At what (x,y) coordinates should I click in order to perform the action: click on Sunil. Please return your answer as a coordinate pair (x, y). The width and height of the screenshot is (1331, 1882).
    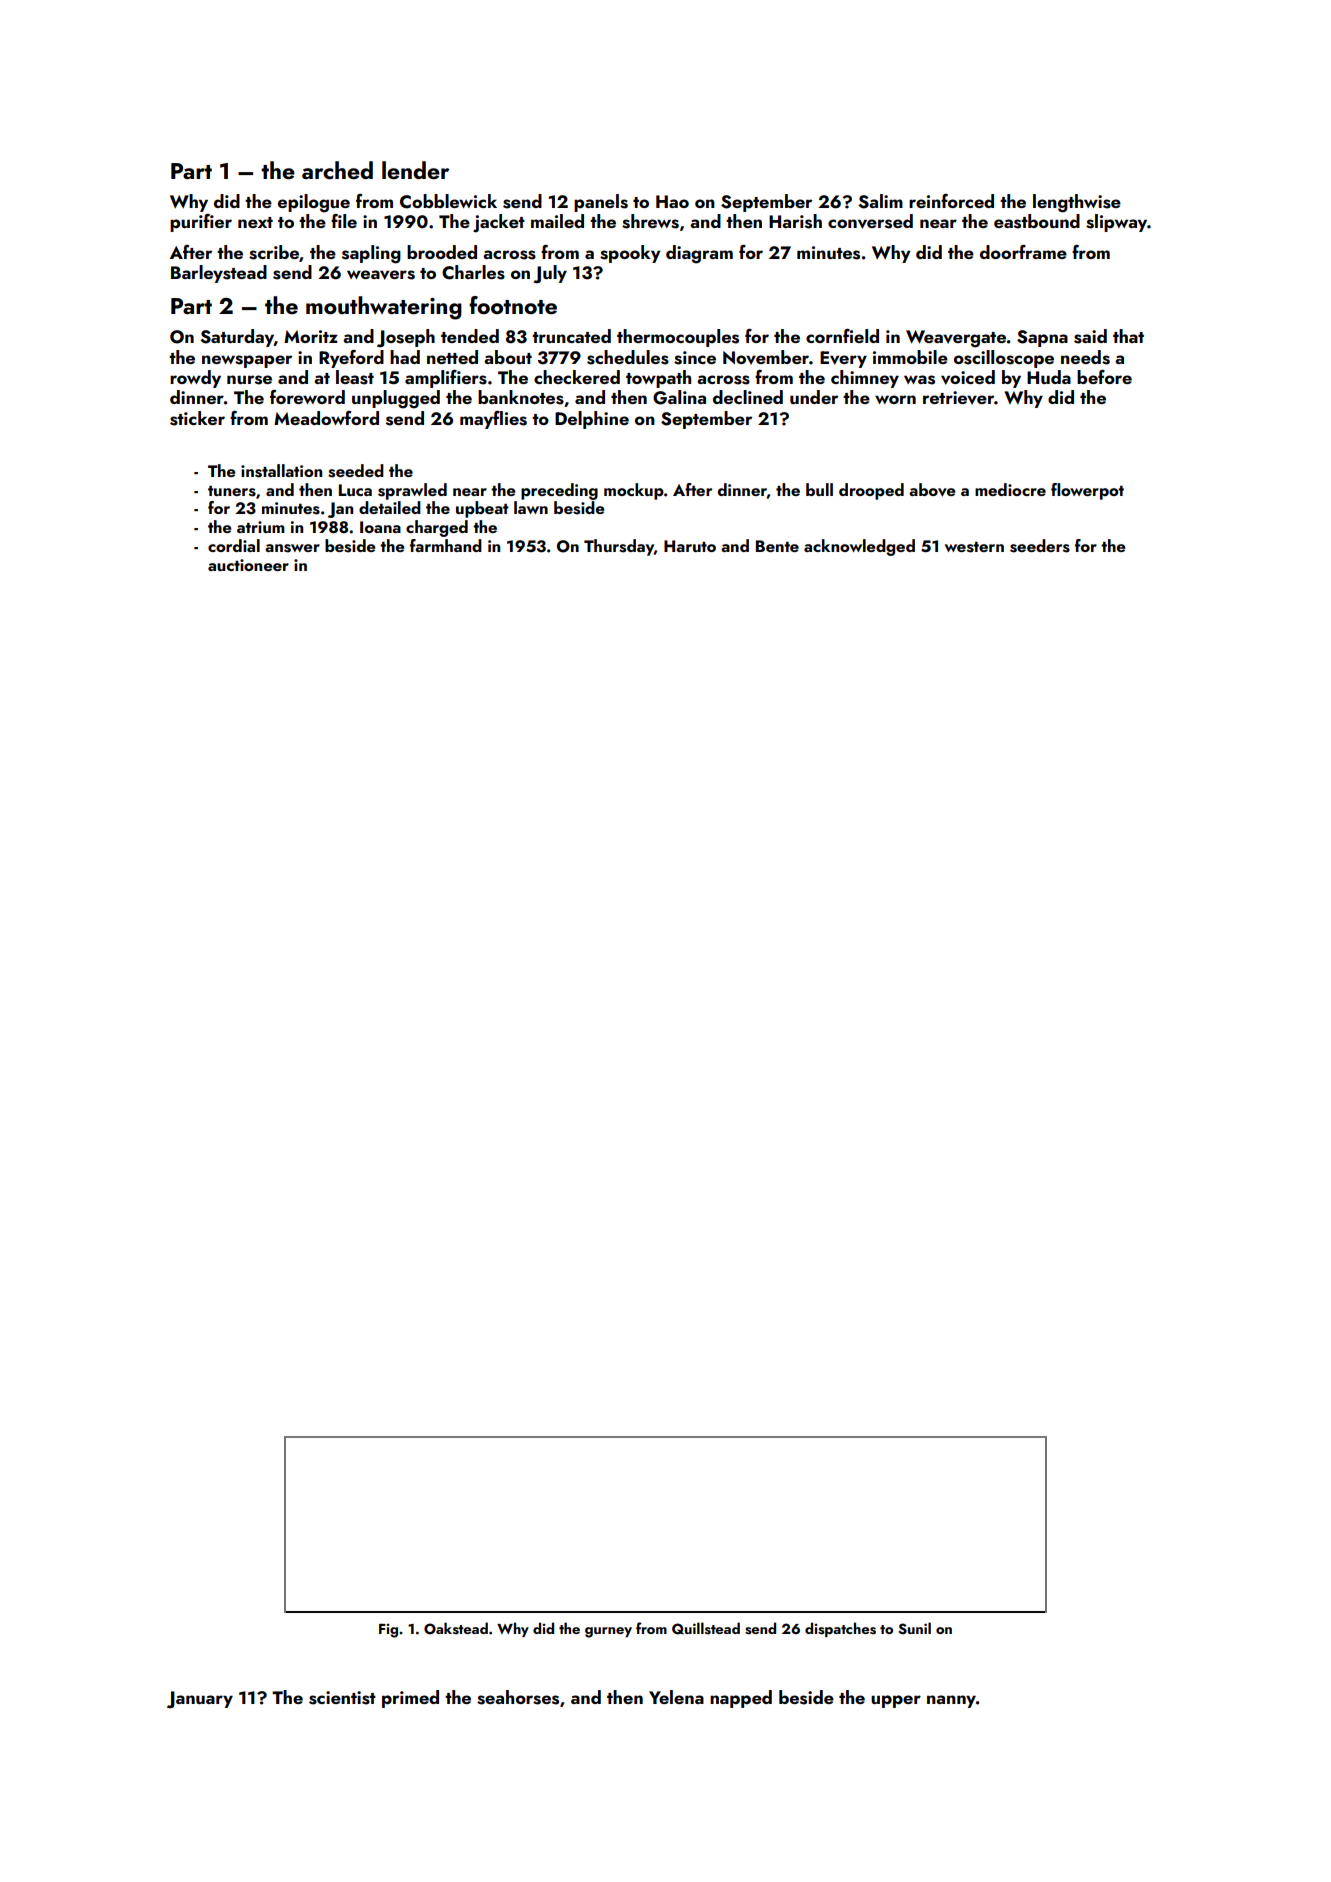
    Looking at the image, I should click on (914, 1628).
